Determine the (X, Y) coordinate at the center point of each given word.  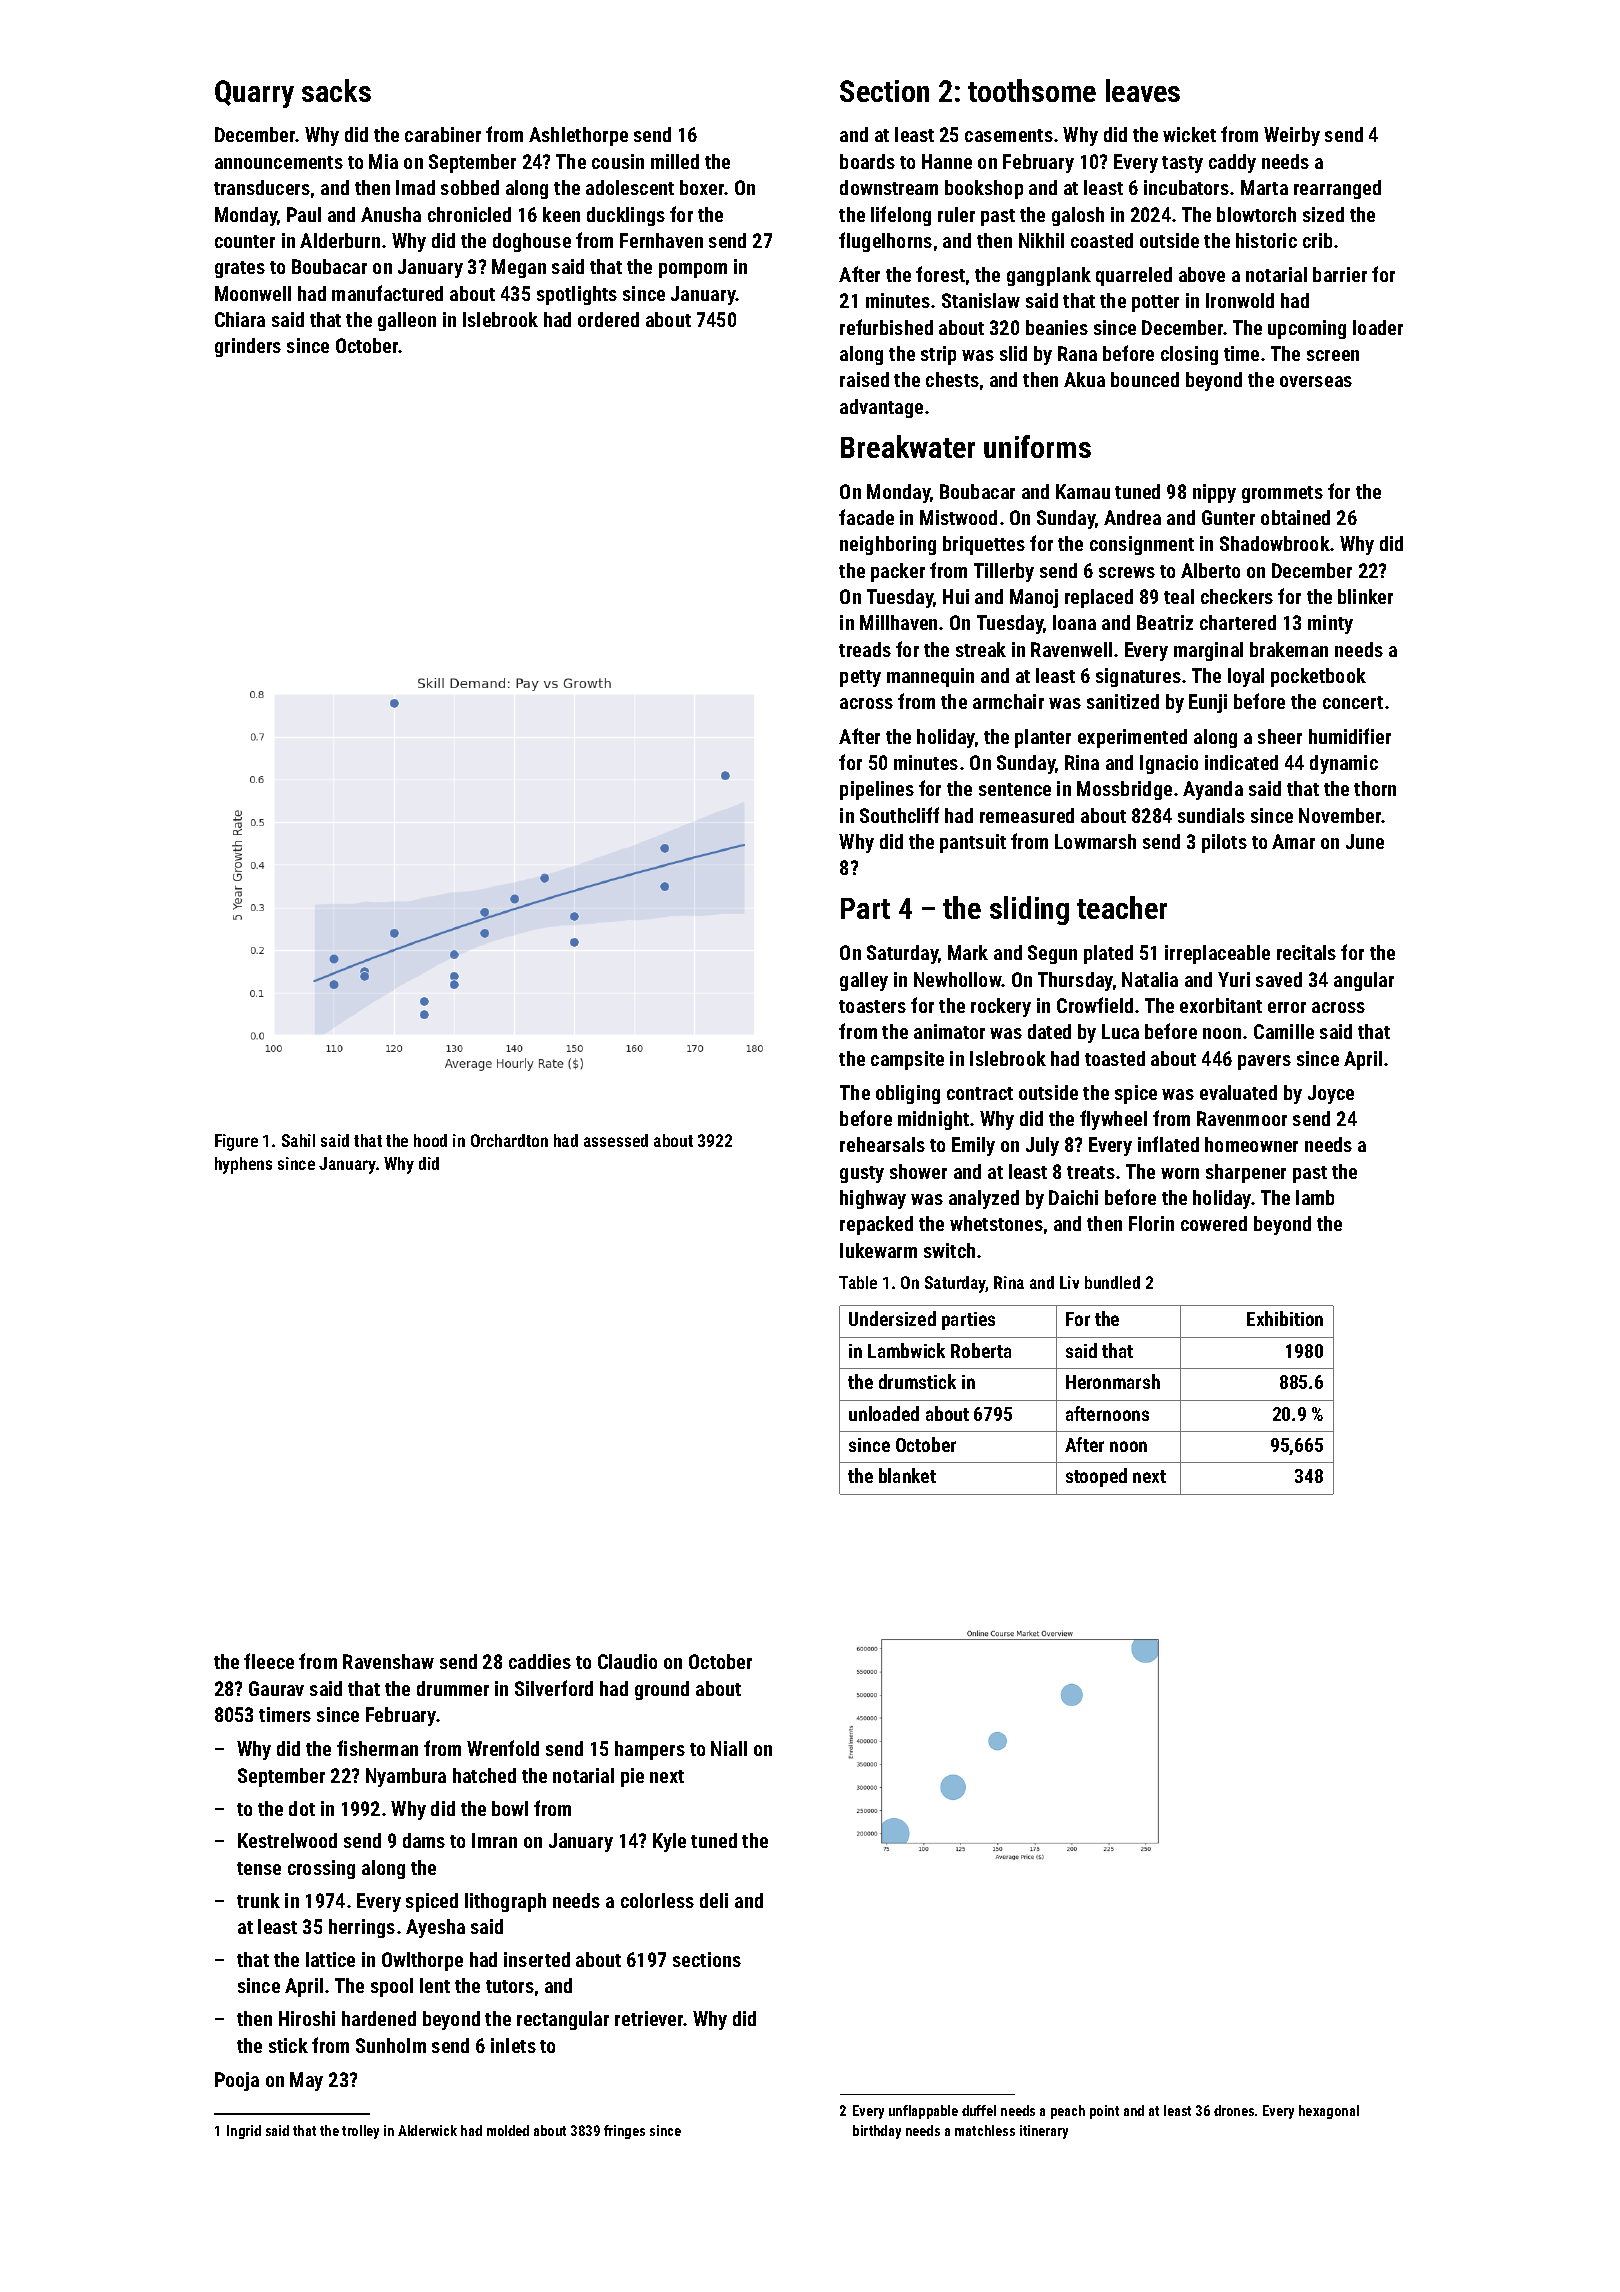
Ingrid (244, 2132)
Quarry (254, 94)
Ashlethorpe (578, 136)
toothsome (1032, 90)
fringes (624, 2132)
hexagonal (1329, 2112)
